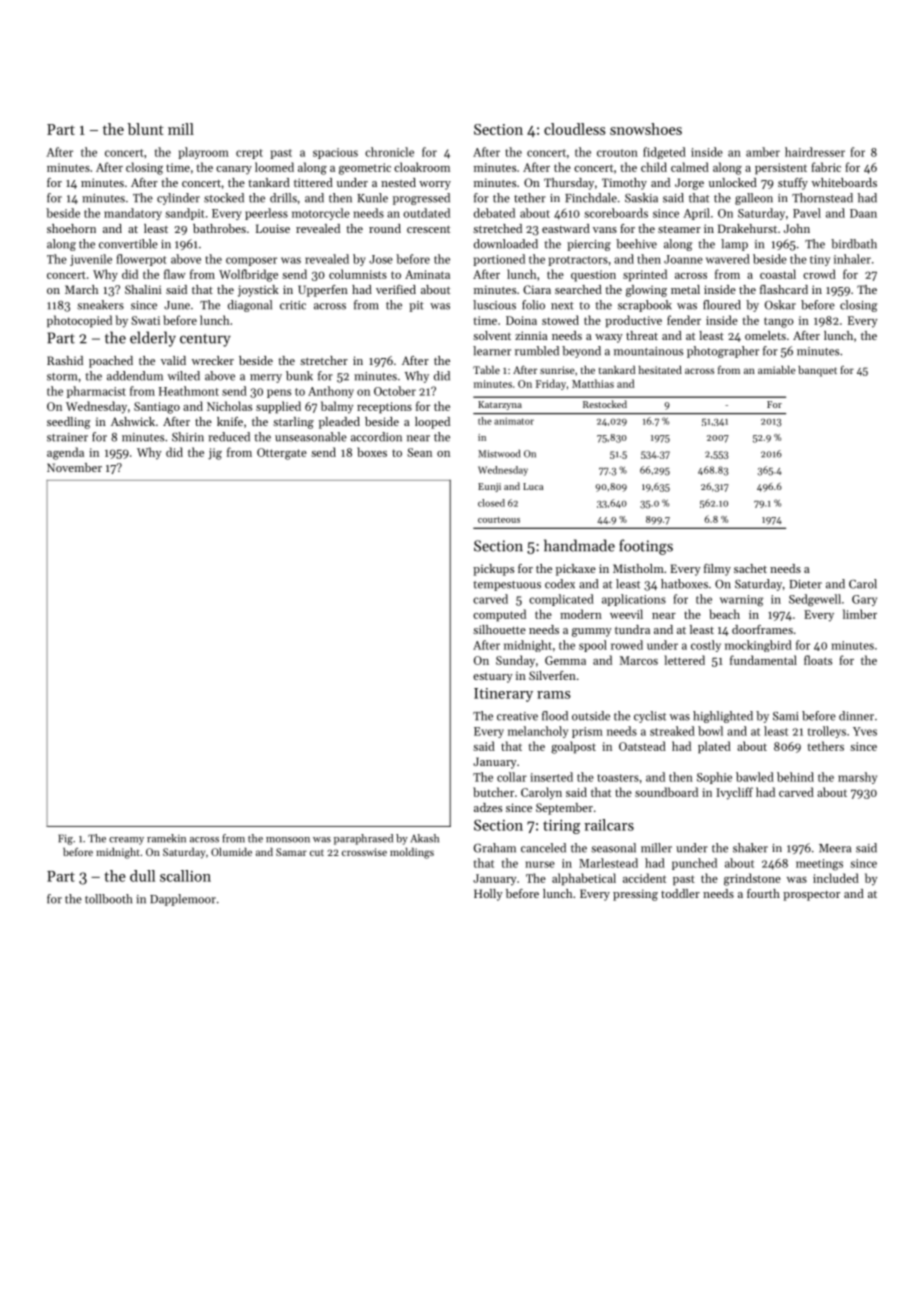 Image resolution: width=924 pixels, height=1308 pixels. What do you see at coordinates (339, 423) in the document?
I see `pleaded` at bounding box center [339, 423].
